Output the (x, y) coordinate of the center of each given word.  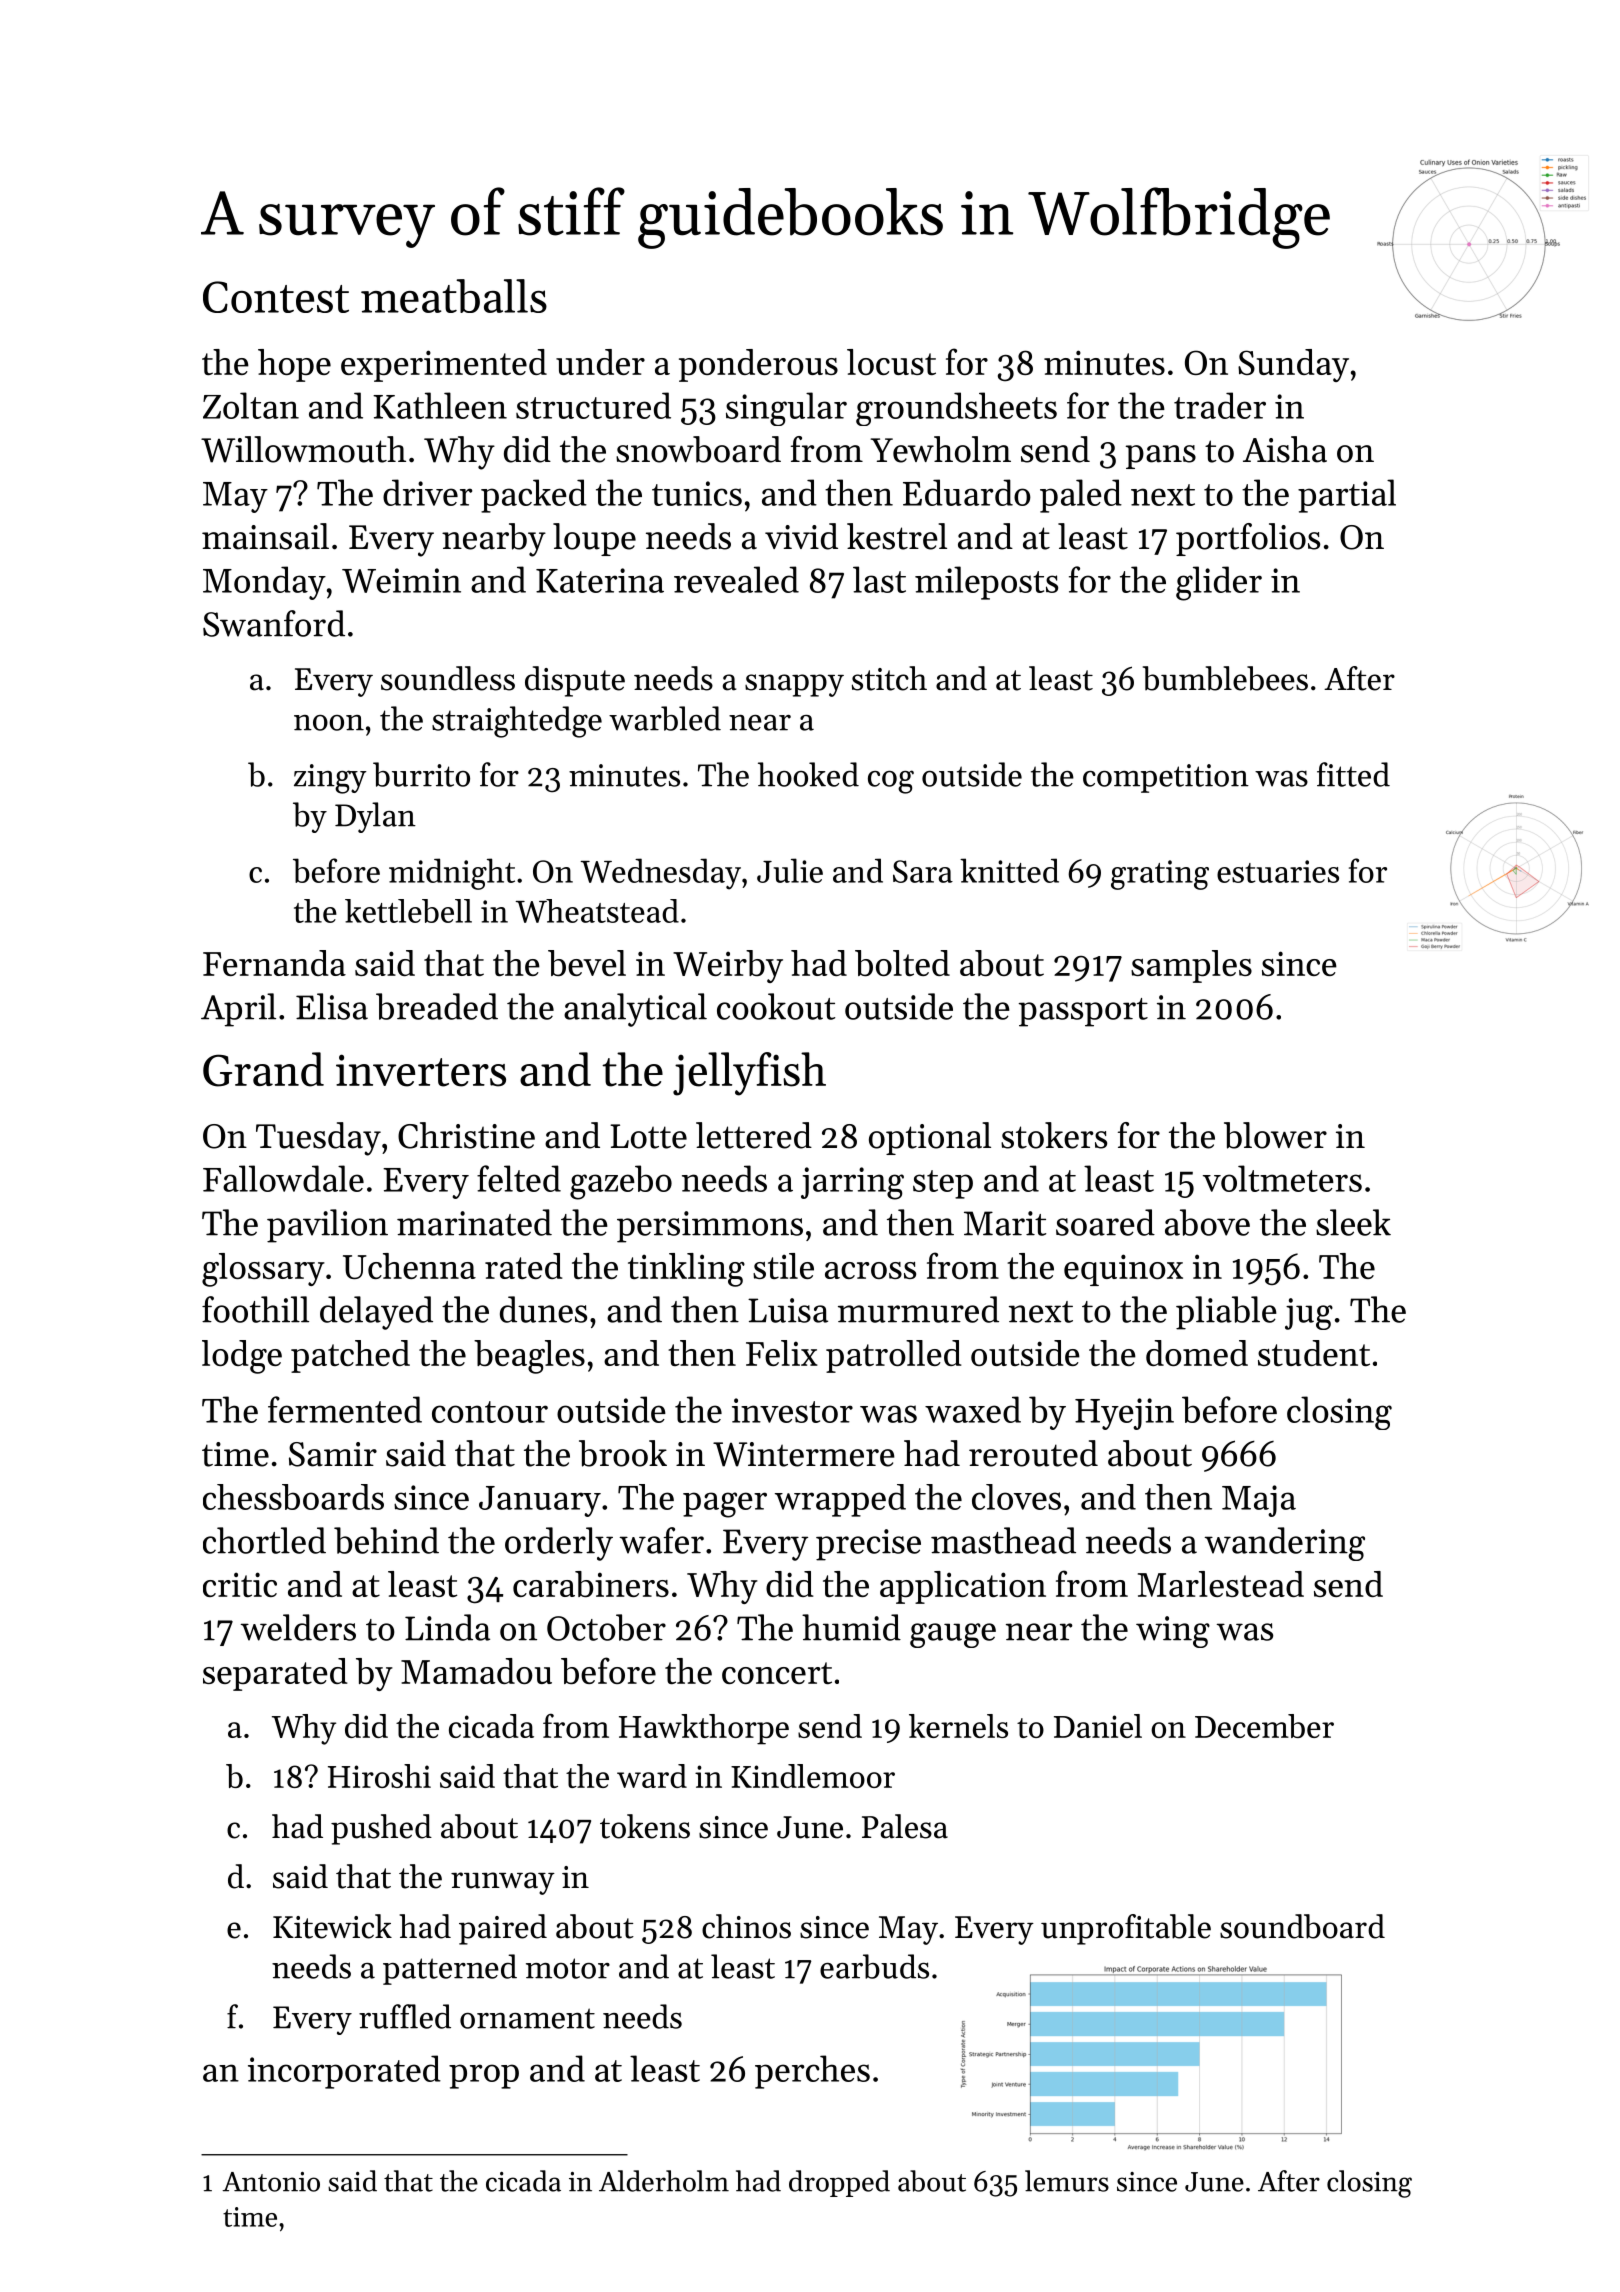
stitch (889, 678)
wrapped (840, 1500)
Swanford (274, 623)
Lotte (648, 1136)
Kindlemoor (813, 1776)
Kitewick (332, 1926)
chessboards (293, 1497)
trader (1220, 405)
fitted (1353, 774)
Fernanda (274, 963)
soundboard (1302, 1926)
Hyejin (1124, 1414)
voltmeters (1282, 1178)
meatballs (454, 296)
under (600, 362)
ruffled (405, 2016)
